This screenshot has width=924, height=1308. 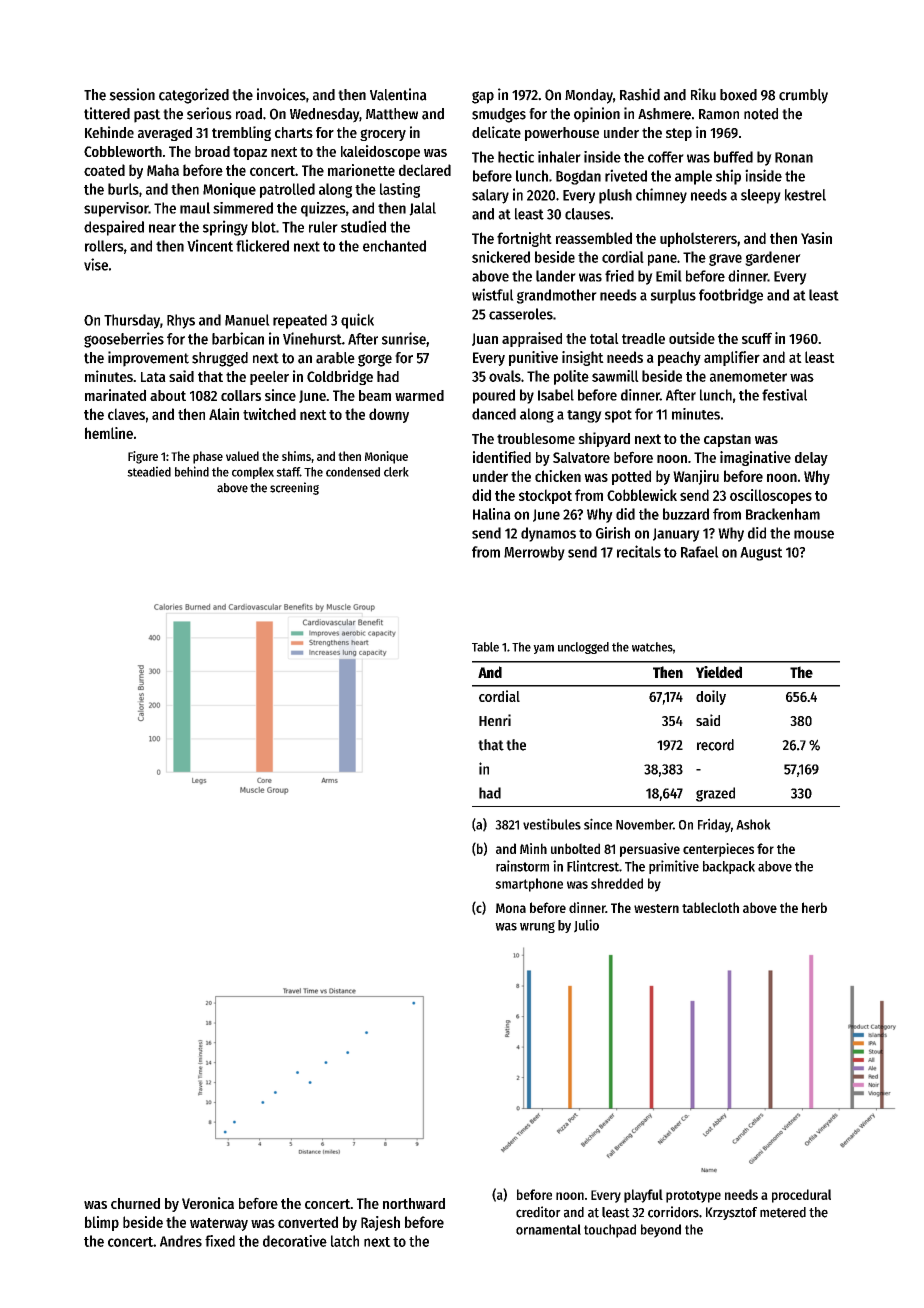 What do you see at coordinates (208, 457) in the screenshot?
I see `phase` at bounding box center [208, 457].
